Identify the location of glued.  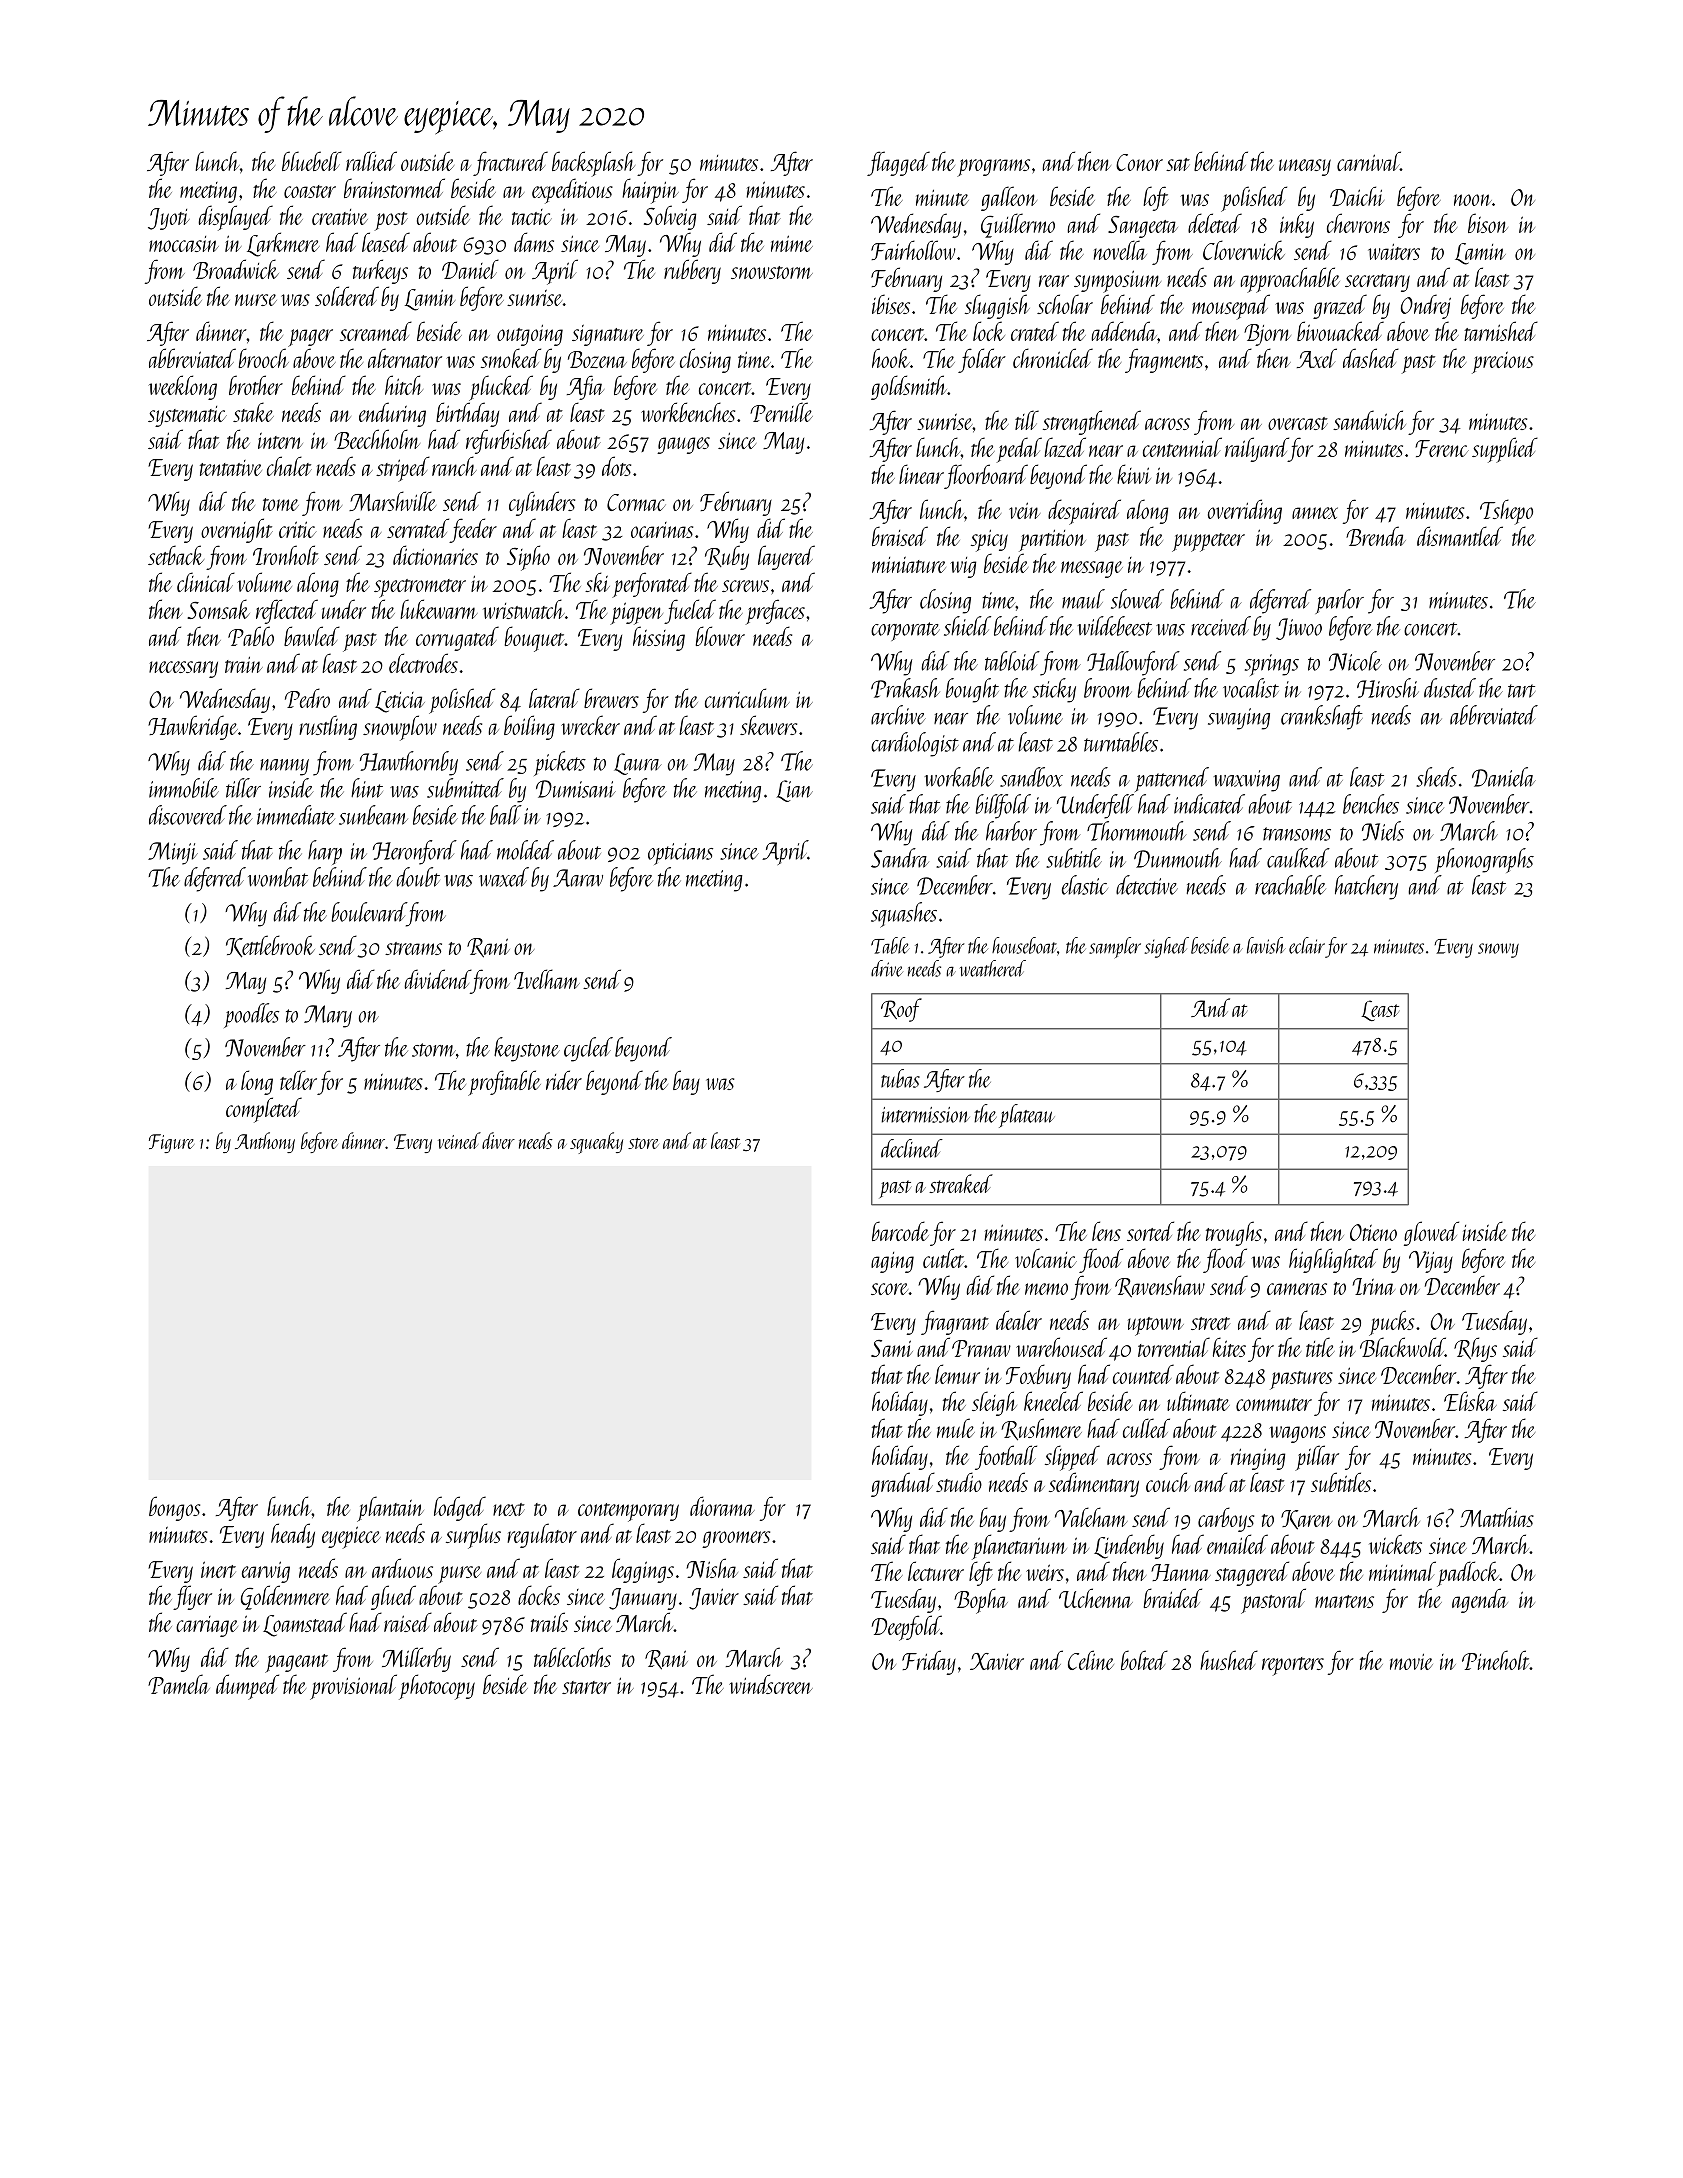
(393, 1597).
